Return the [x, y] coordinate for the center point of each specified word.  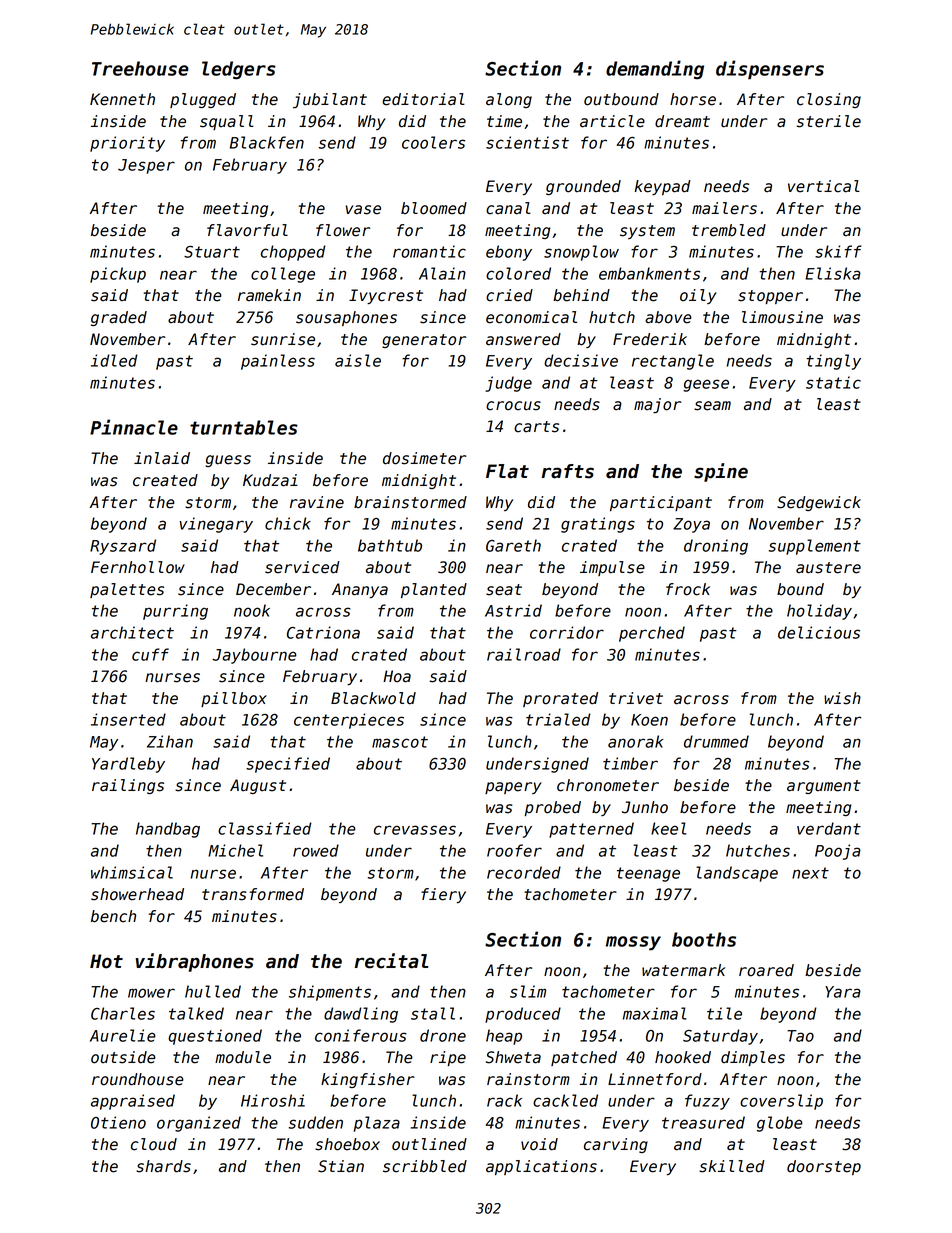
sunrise [283, 339]
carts [536, 427]
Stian [341, 1166]
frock [688, 589]
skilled [732, 1166]
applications [541, 1167]
